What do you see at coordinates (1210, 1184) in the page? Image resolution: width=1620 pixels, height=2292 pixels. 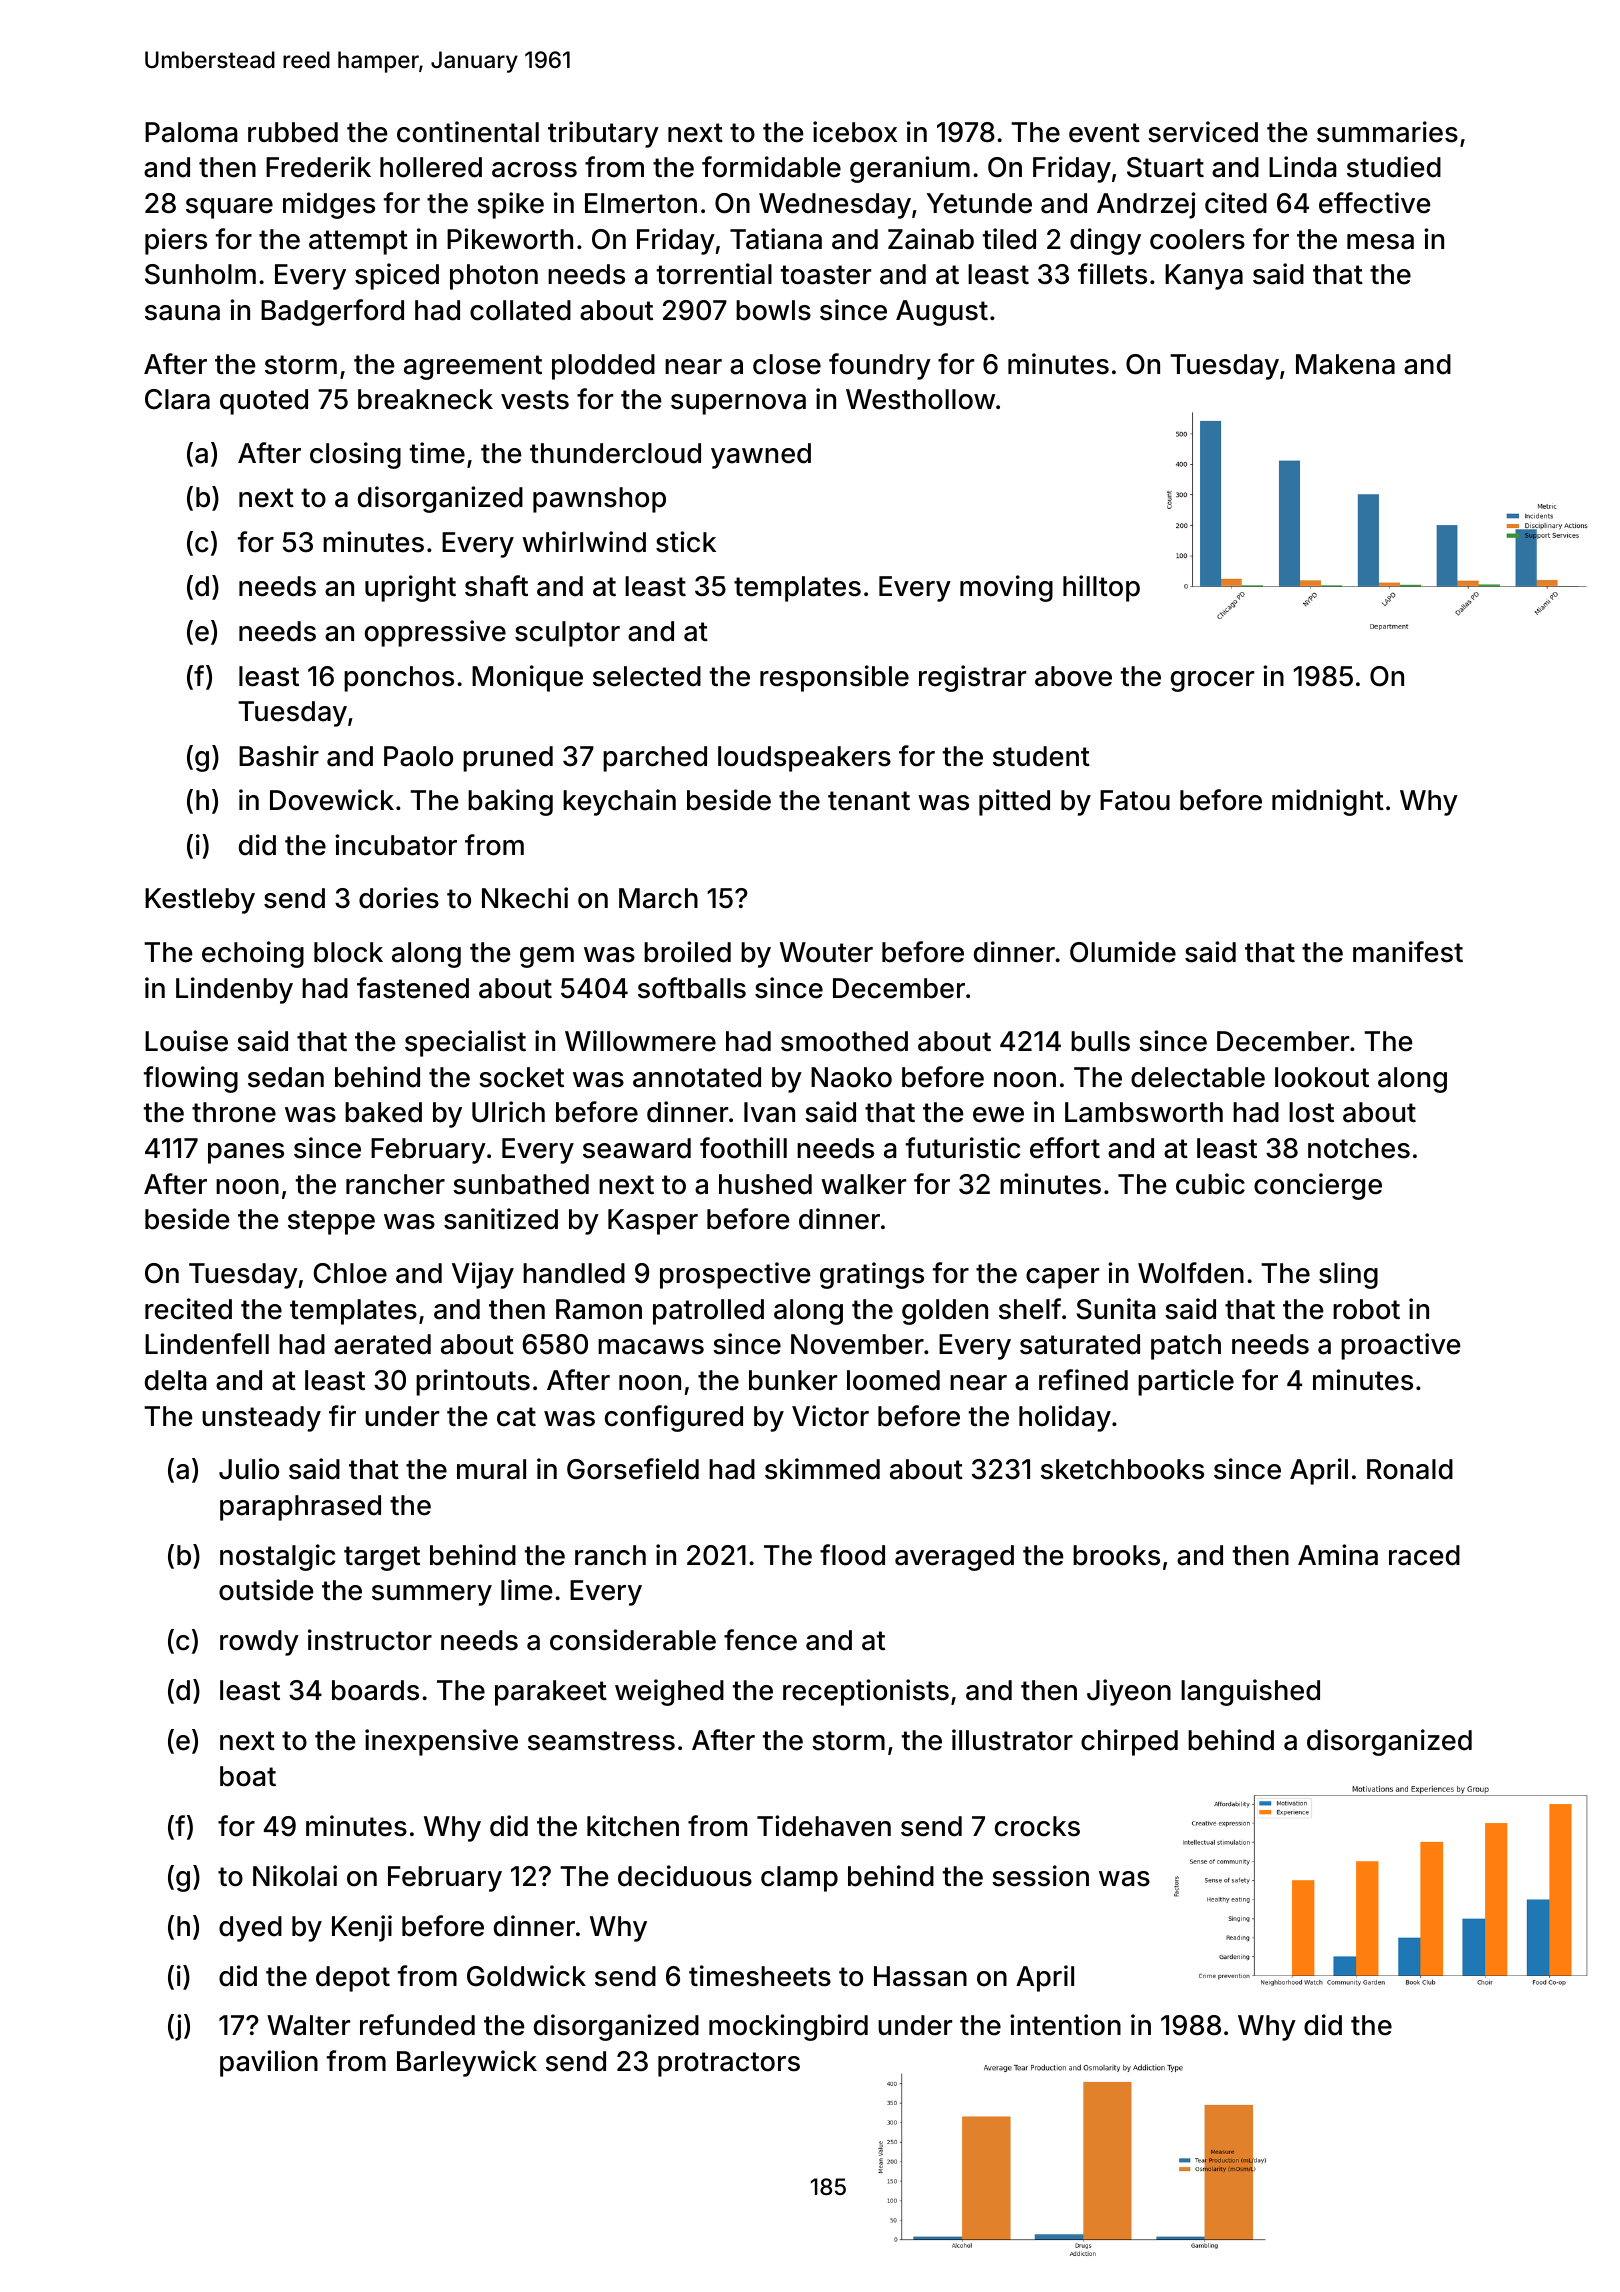 I see `cubic` at bounding box center [1210, 1184].
